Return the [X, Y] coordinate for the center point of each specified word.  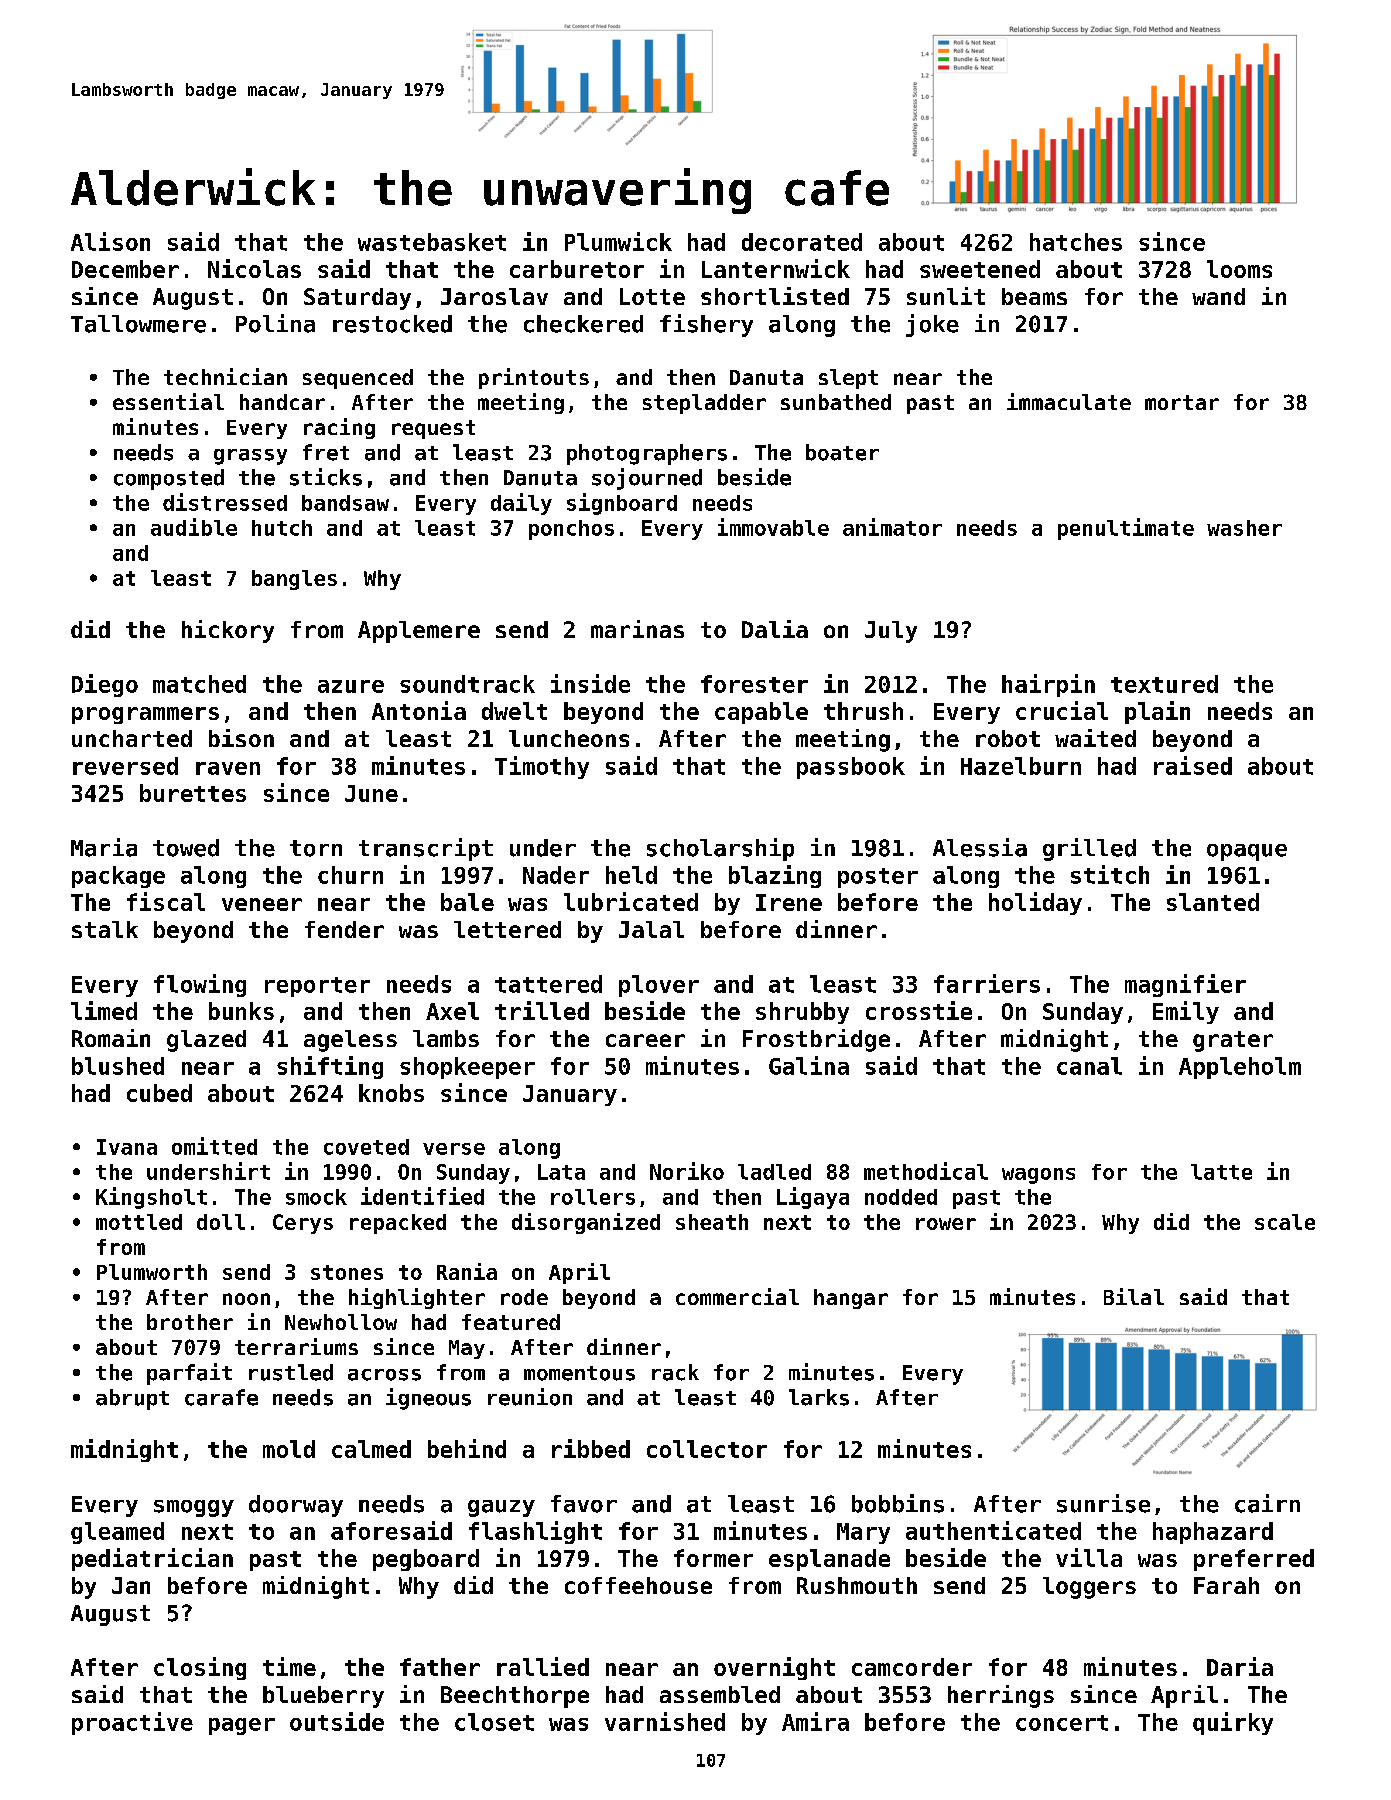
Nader [556, 875]
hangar [851, 1299]
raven [228, 768]
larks [819, 1397]
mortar [1182, 402]
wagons [1038, 1176]
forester [754, 684]
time [289, 1666]
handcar [282, 402]
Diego [105, 685]
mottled [139, 1222]
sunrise [1103, 1503]
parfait [189, 1374]
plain [1157, 712]
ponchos [571, 530]
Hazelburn [1021, 766]
